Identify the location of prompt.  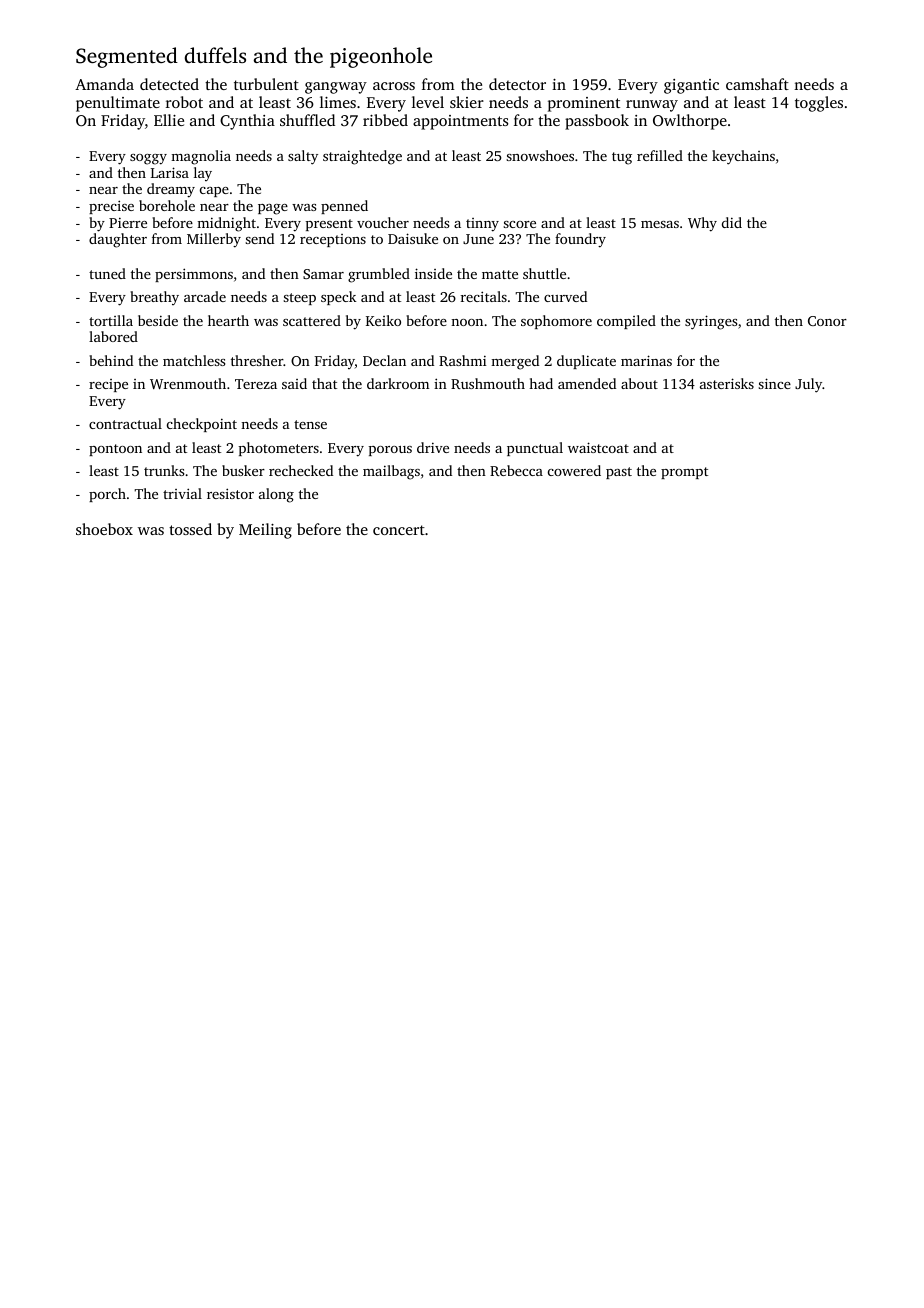
(684, 473).
